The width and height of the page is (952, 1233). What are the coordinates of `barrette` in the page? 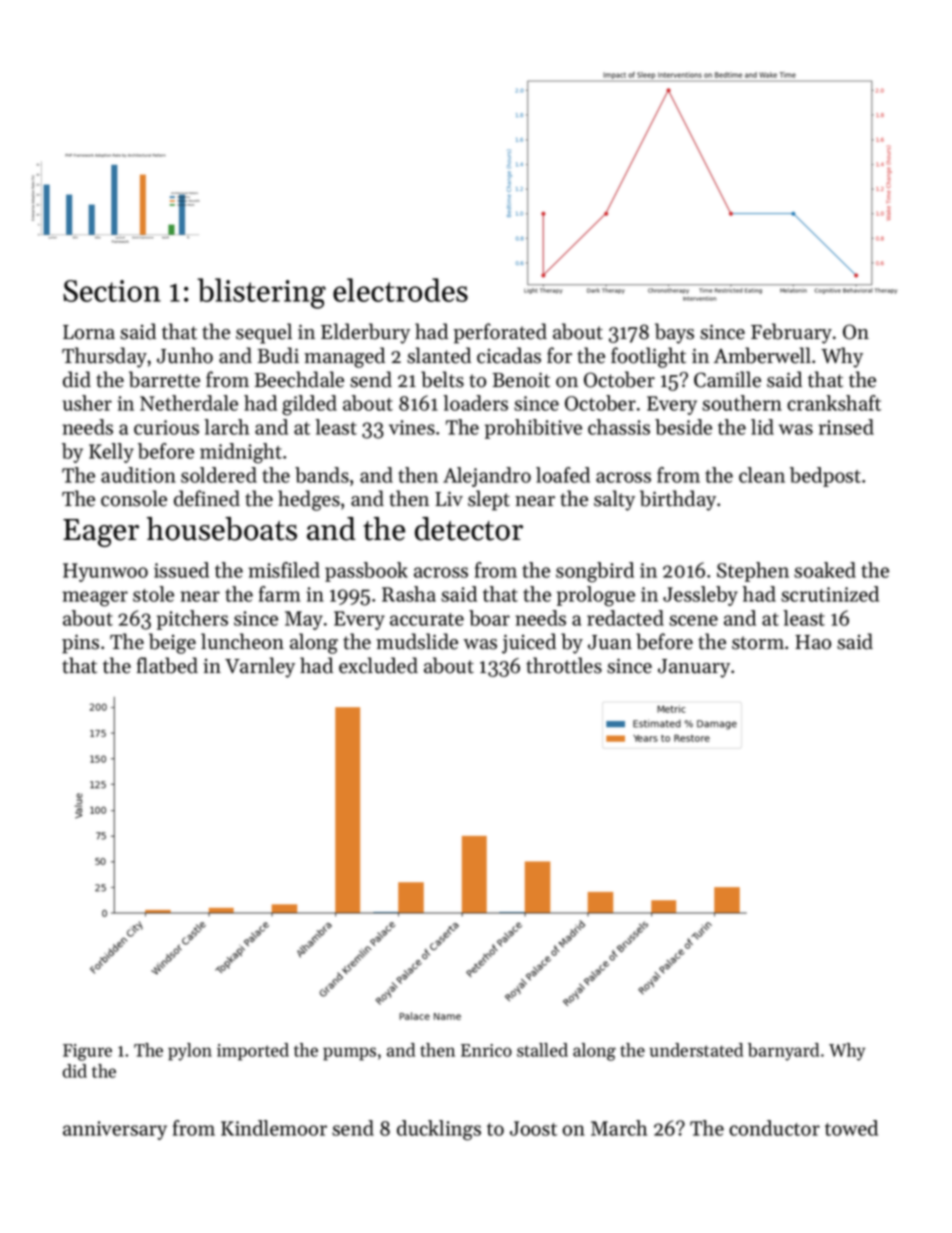 It's located at (164, 379).
